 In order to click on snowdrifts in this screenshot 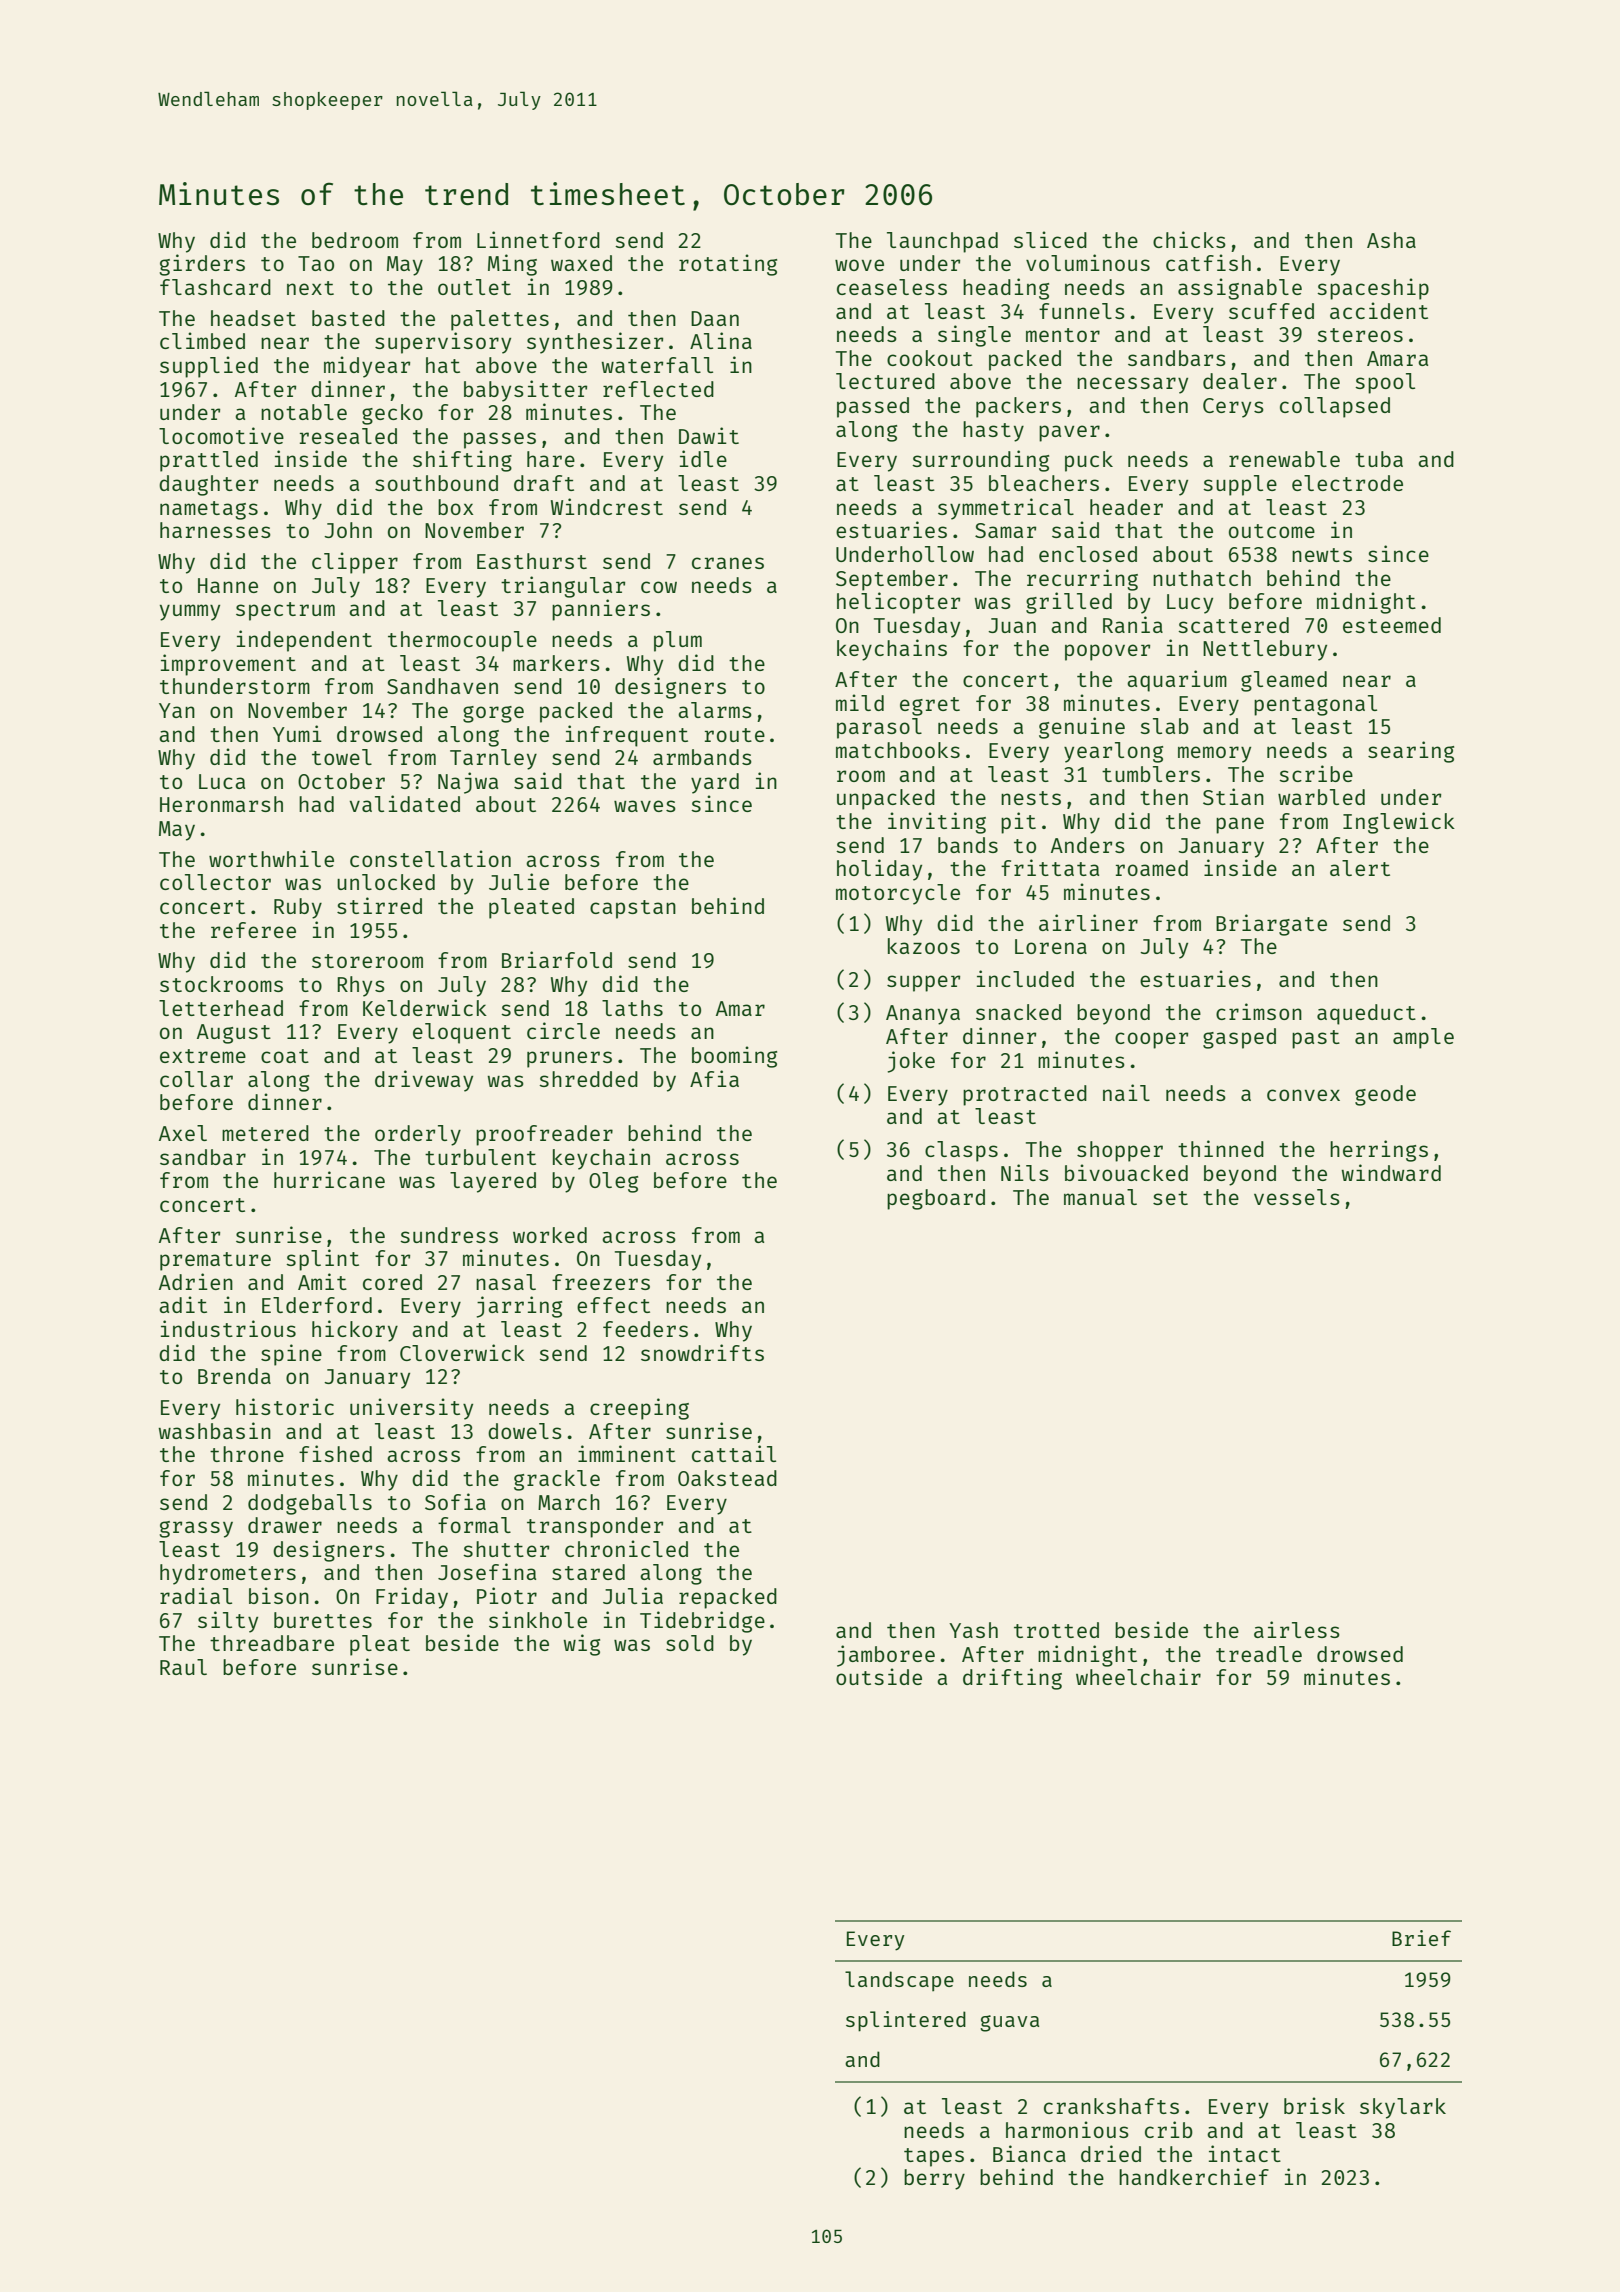, I will do `click(702, 1352)`.
